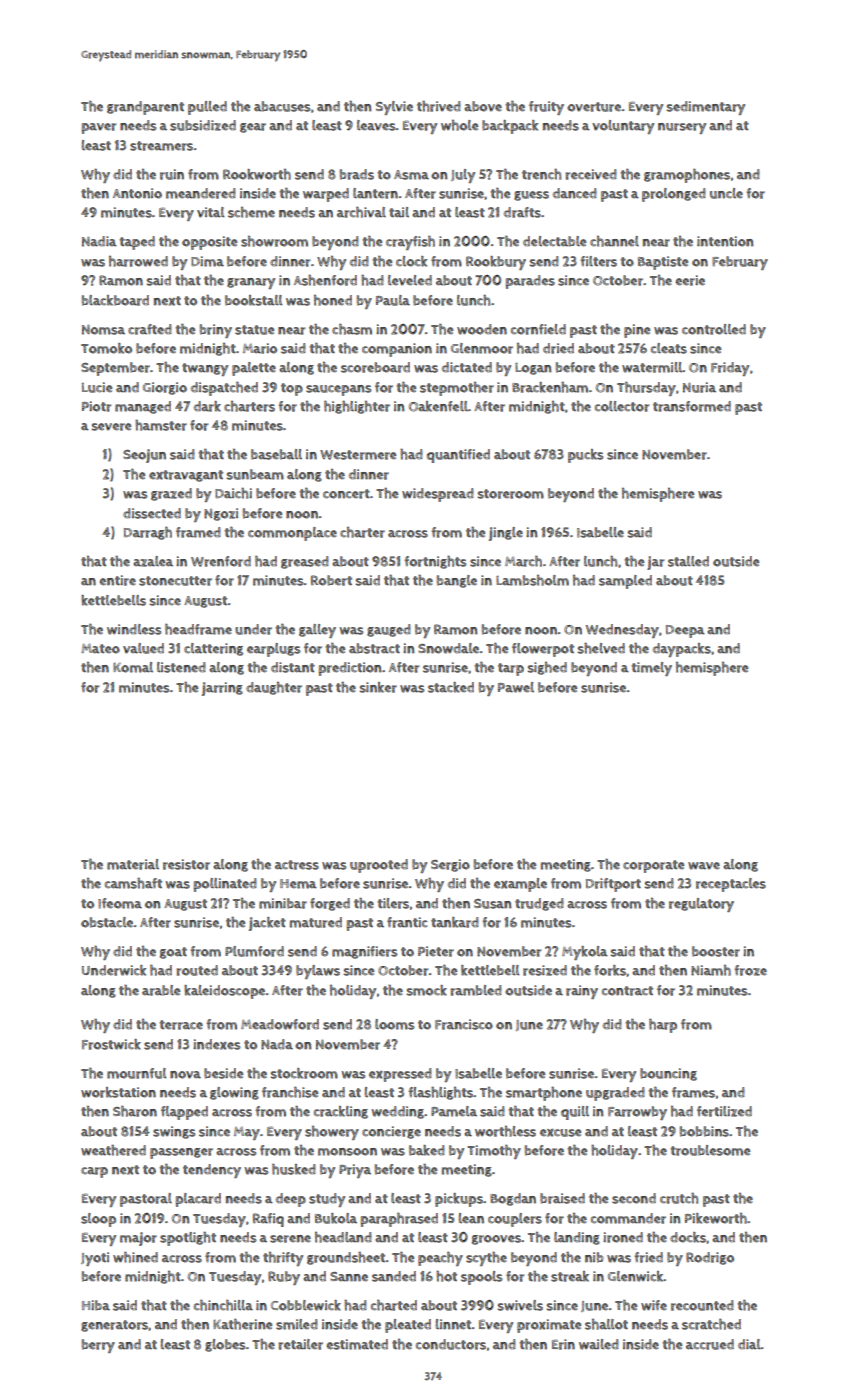  What do you see at coordinates (613, 885) in the screenshot?
I see `Driftport` at bounding box center [613, 885].
